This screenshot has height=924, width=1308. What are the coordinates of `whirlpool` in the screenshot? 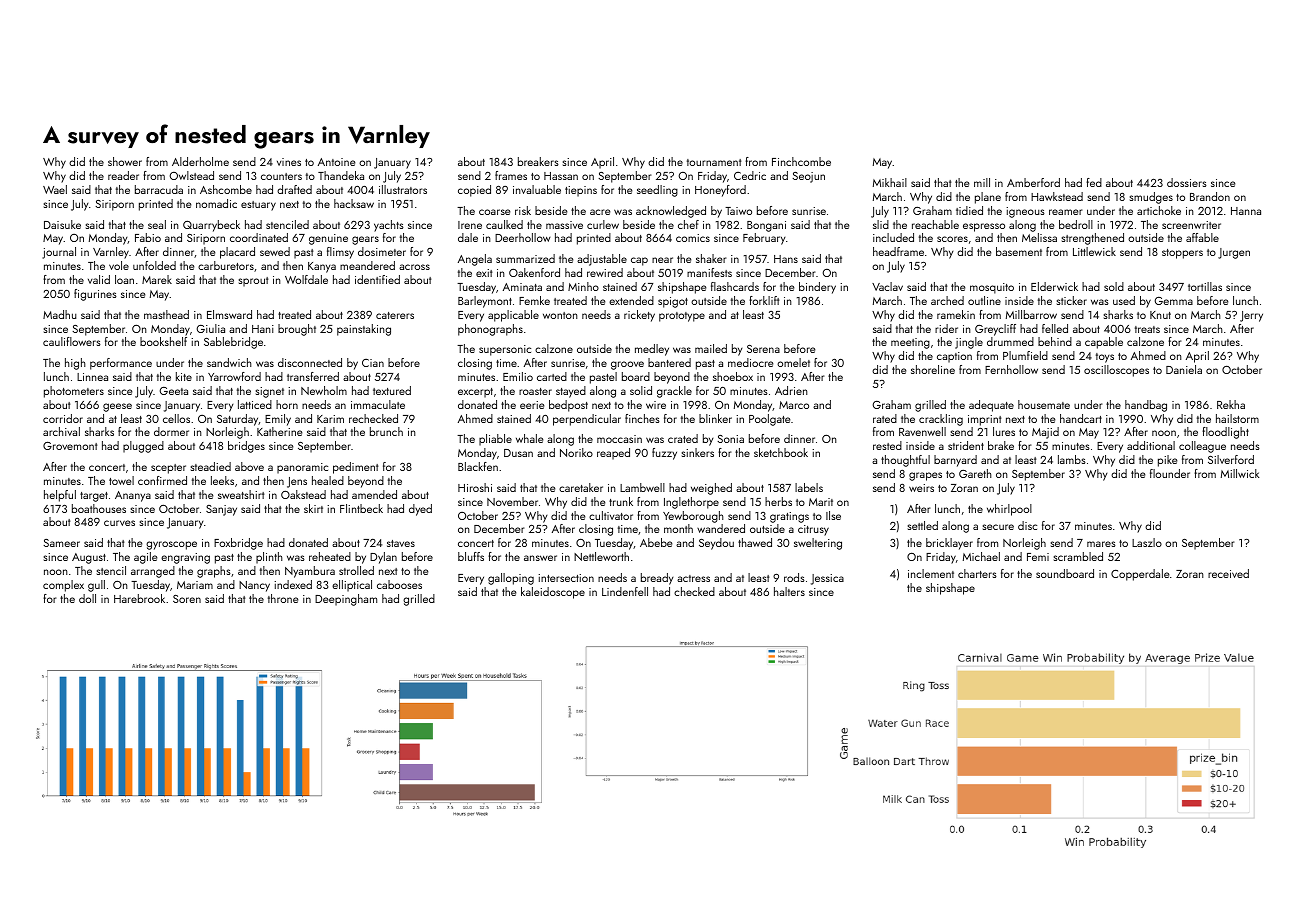 It's located at (1009, 510).
